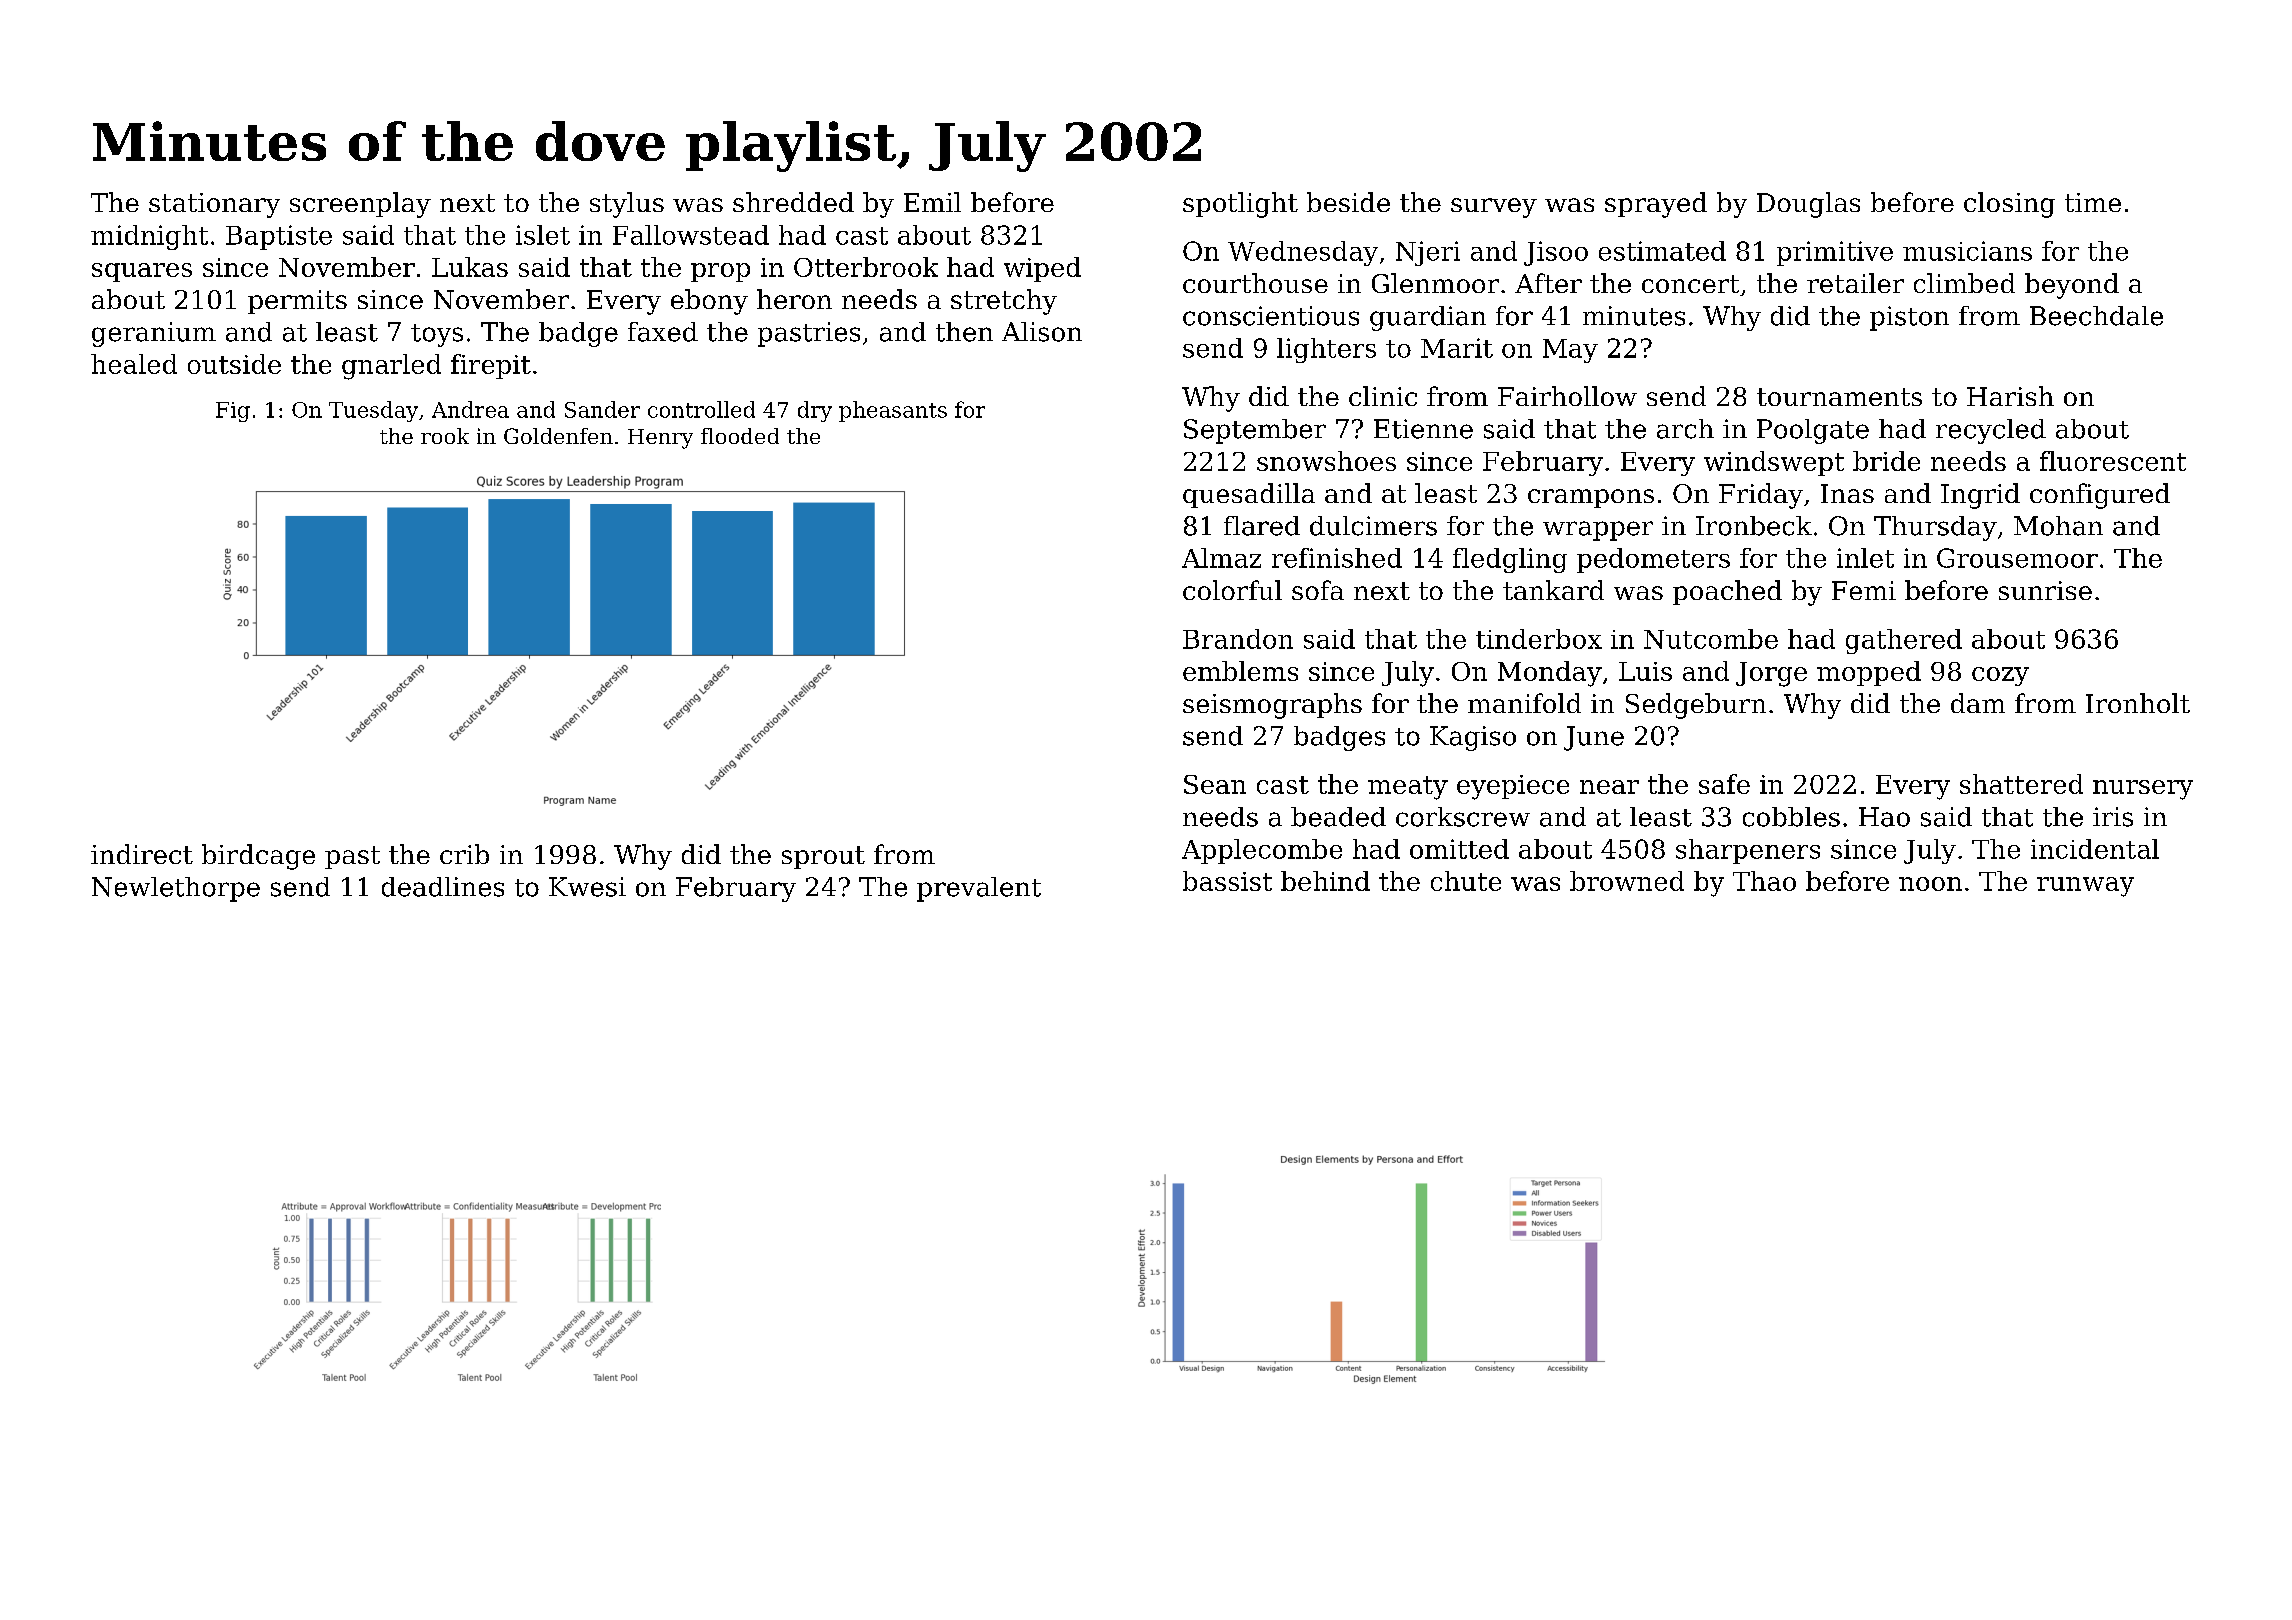 The height and width of the screenshot is (1620, 2292). What do you see at coordinates (1864, 590) in the screenshot?
I see `Femi` at bounding box center [1864, 590].
